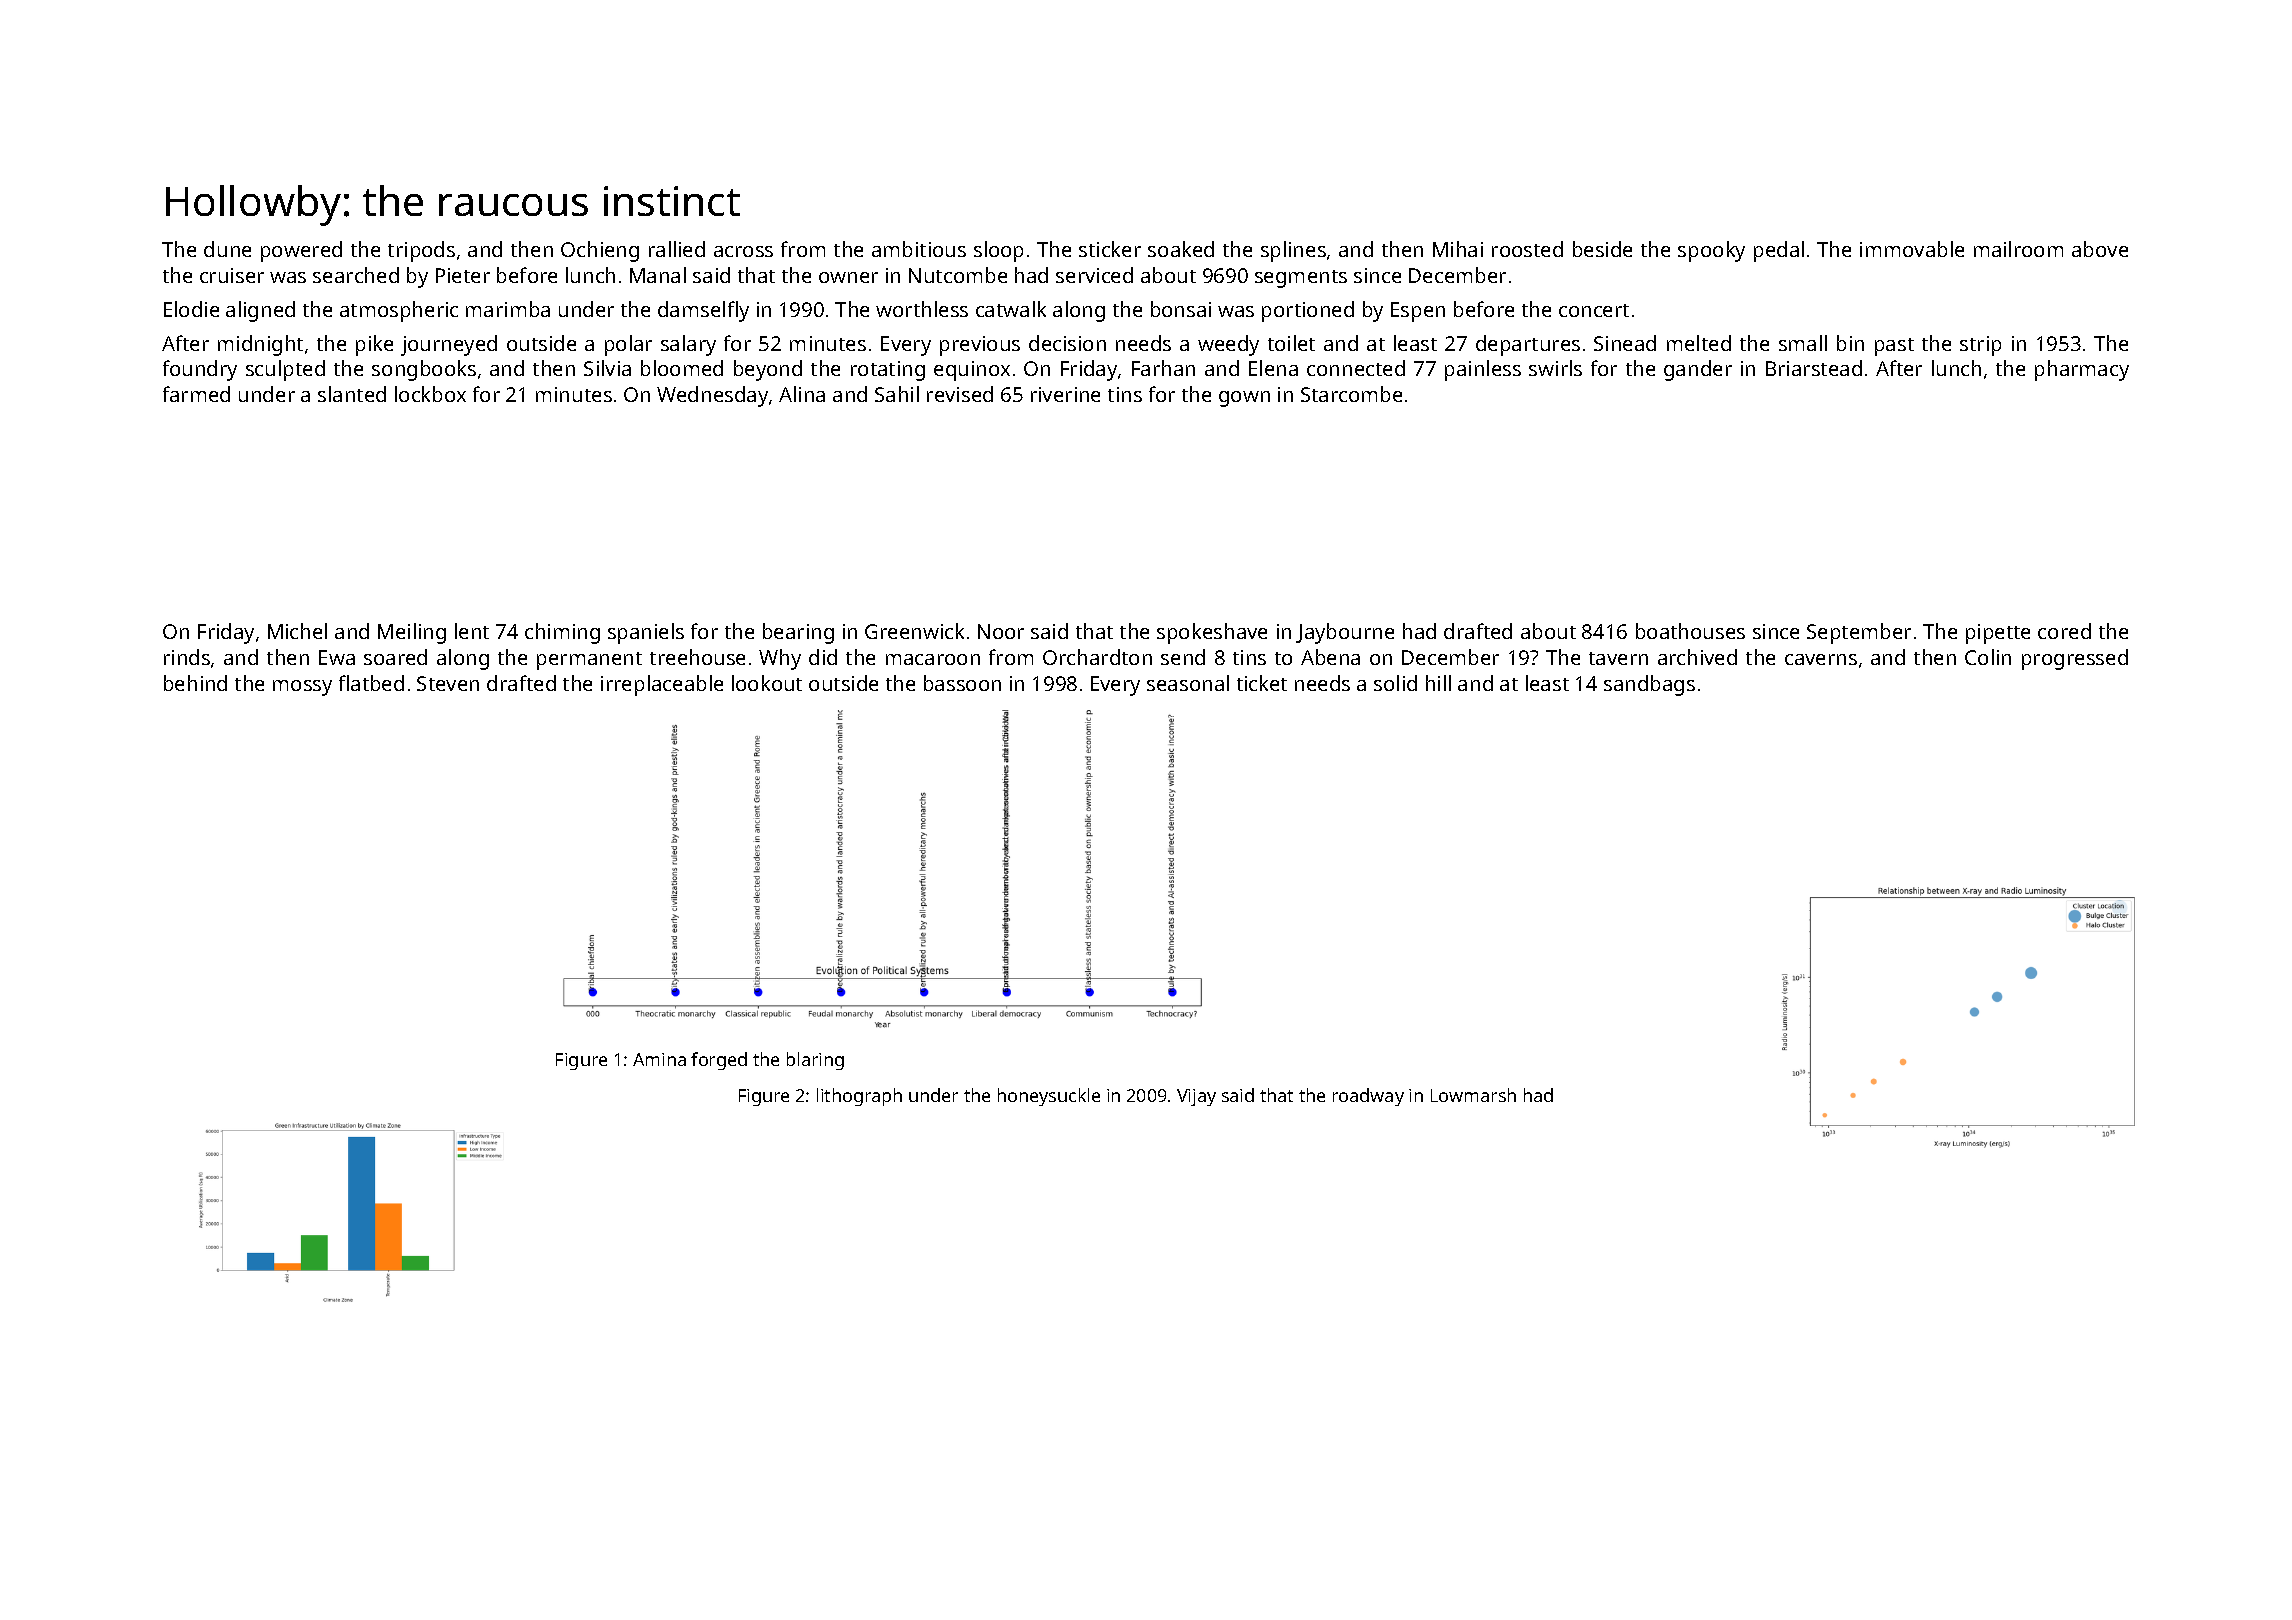 Image resolution: width=2292 pixels, height=1620 pixels. I want to click on lockbox, so click(430, 394).
